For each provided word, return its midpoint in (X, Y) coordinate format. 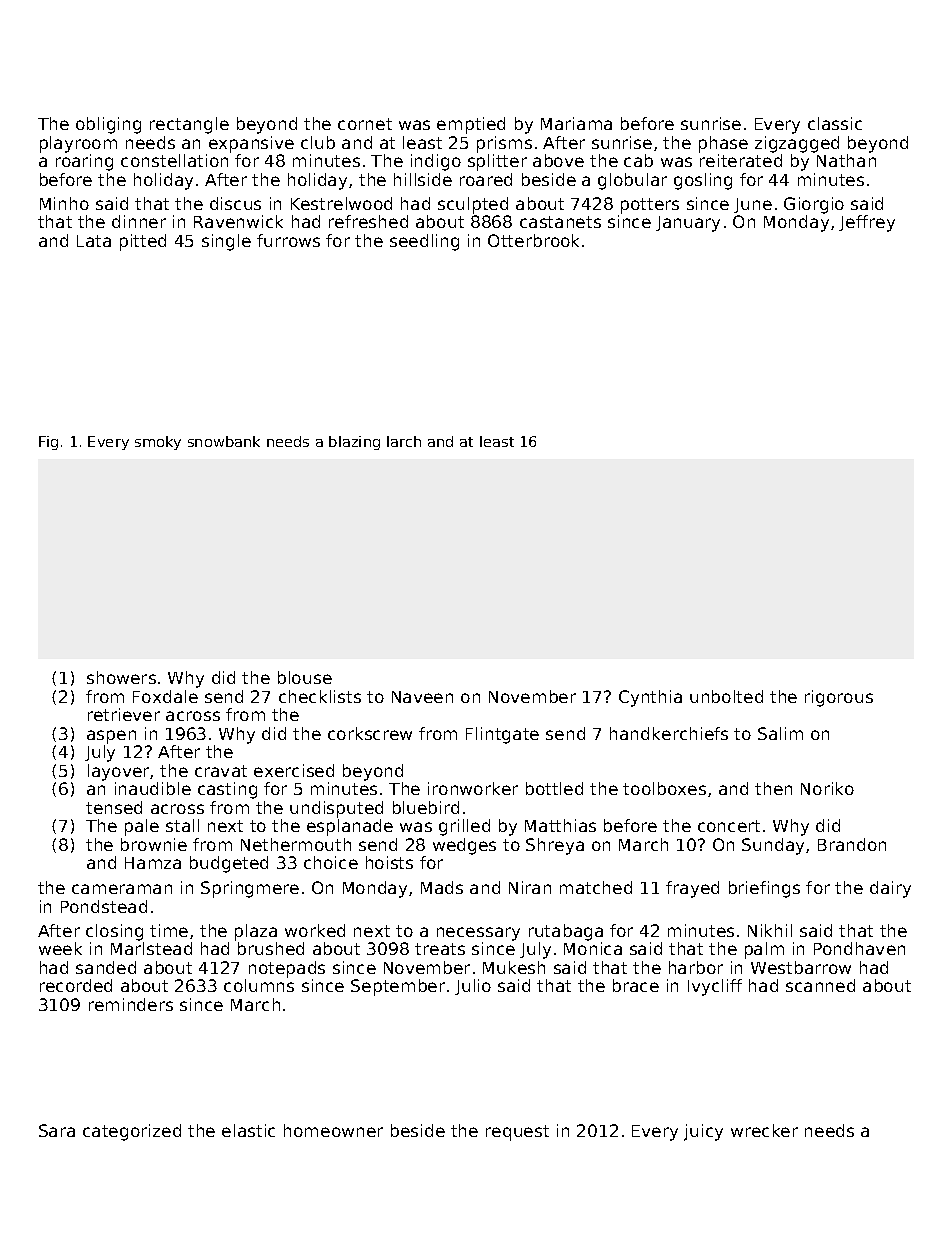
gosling (703, 181)
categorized (132, 1132)
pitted (143, 242)
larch (404, 441)
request (517, 1133)
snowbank (224, 441)
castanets (560, 222)
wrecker (764, 1130)
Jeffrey (867, 223)
